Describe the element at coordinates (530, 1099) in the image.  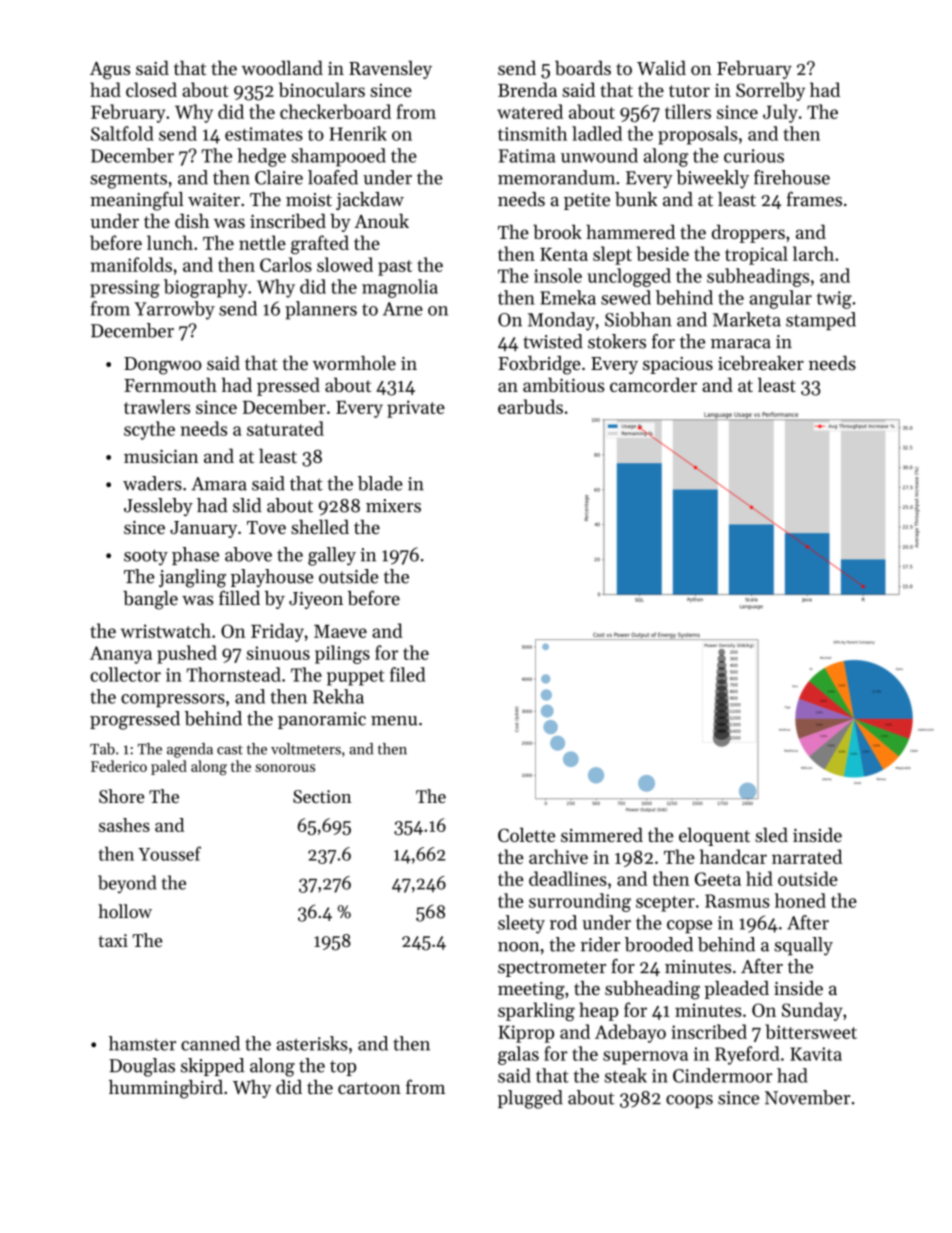
I see `plugged` at that location.
